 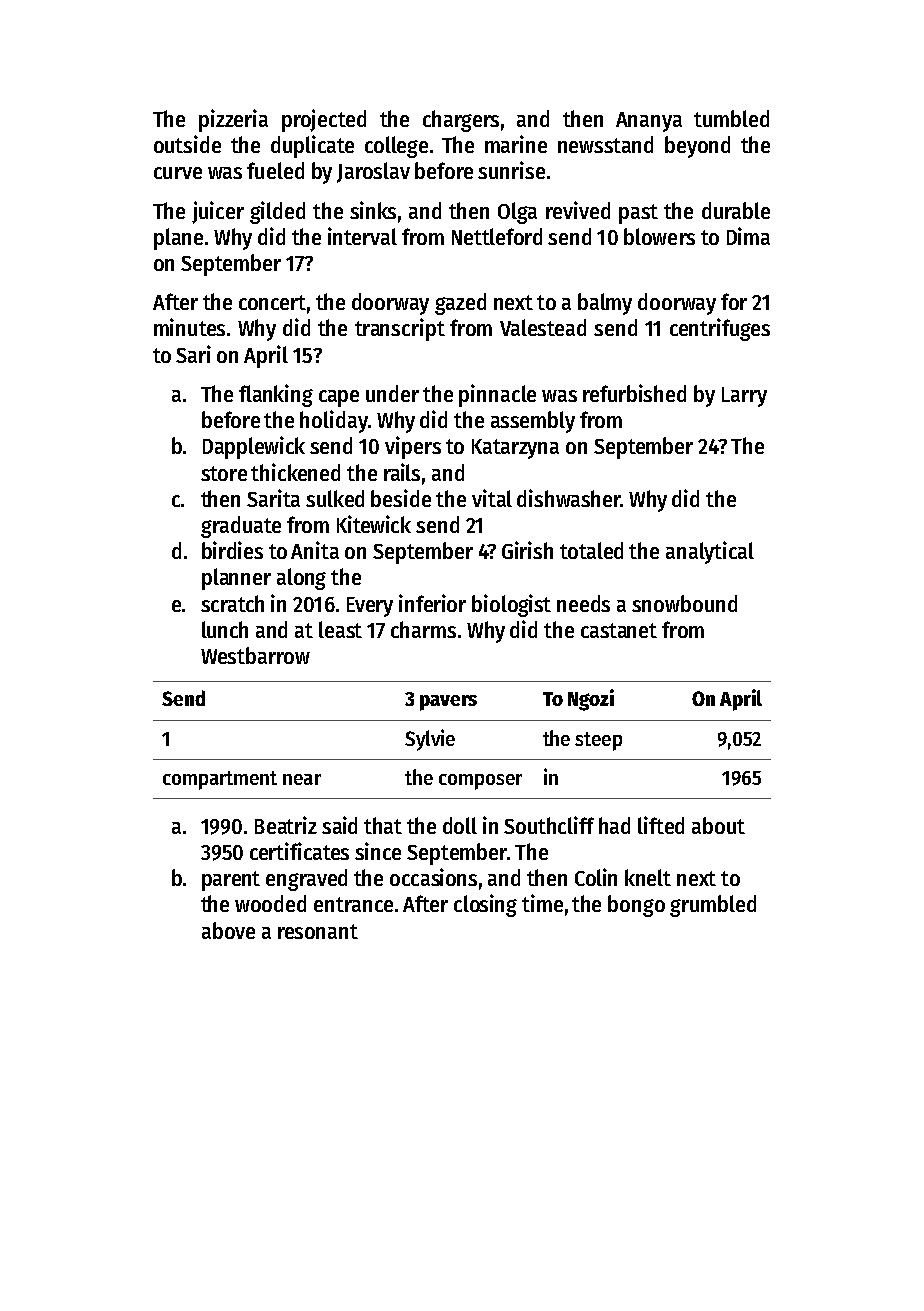 I want to click on above, so click(x=228, y=930).
